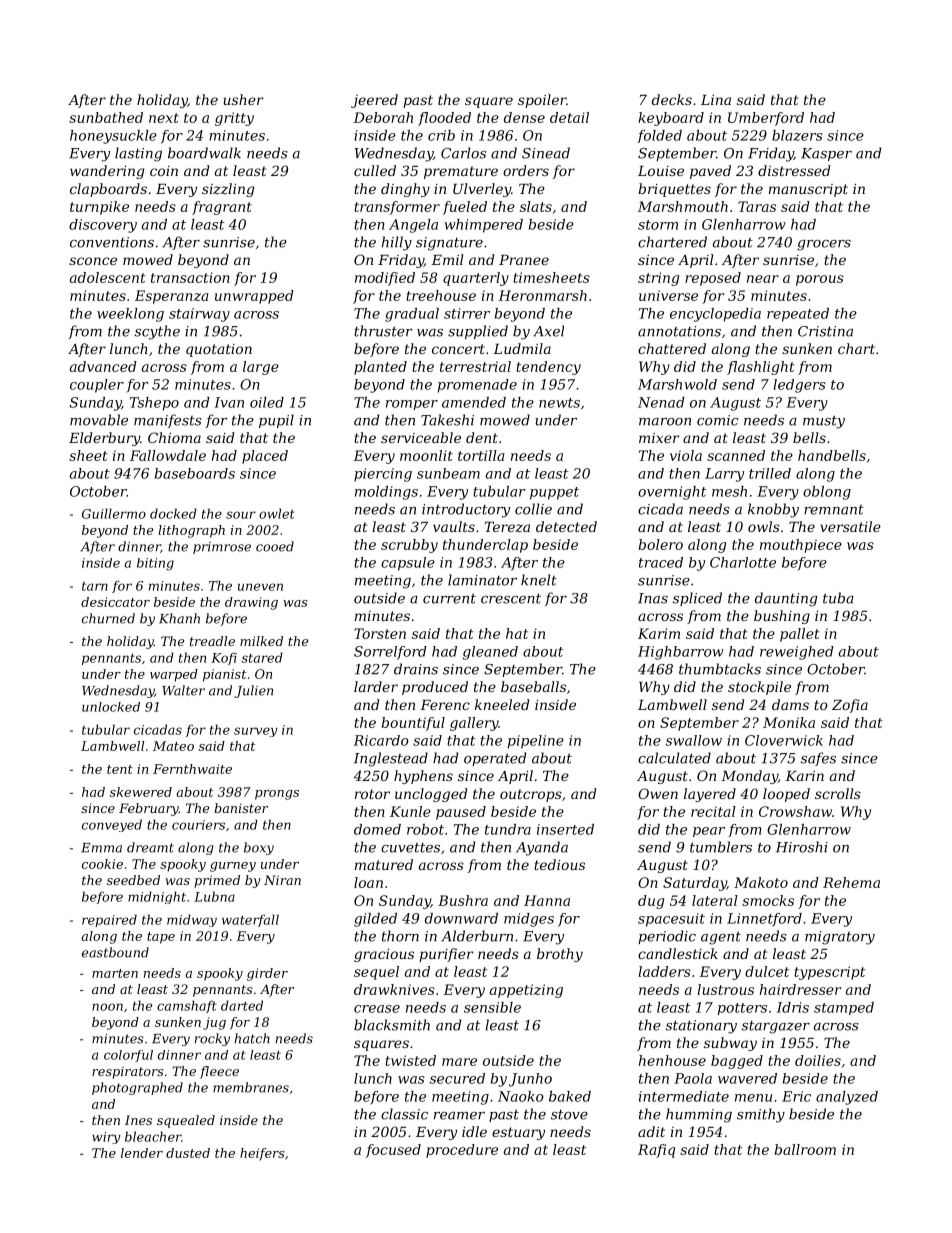  I want to click on Rehema, so click(851, 882).
